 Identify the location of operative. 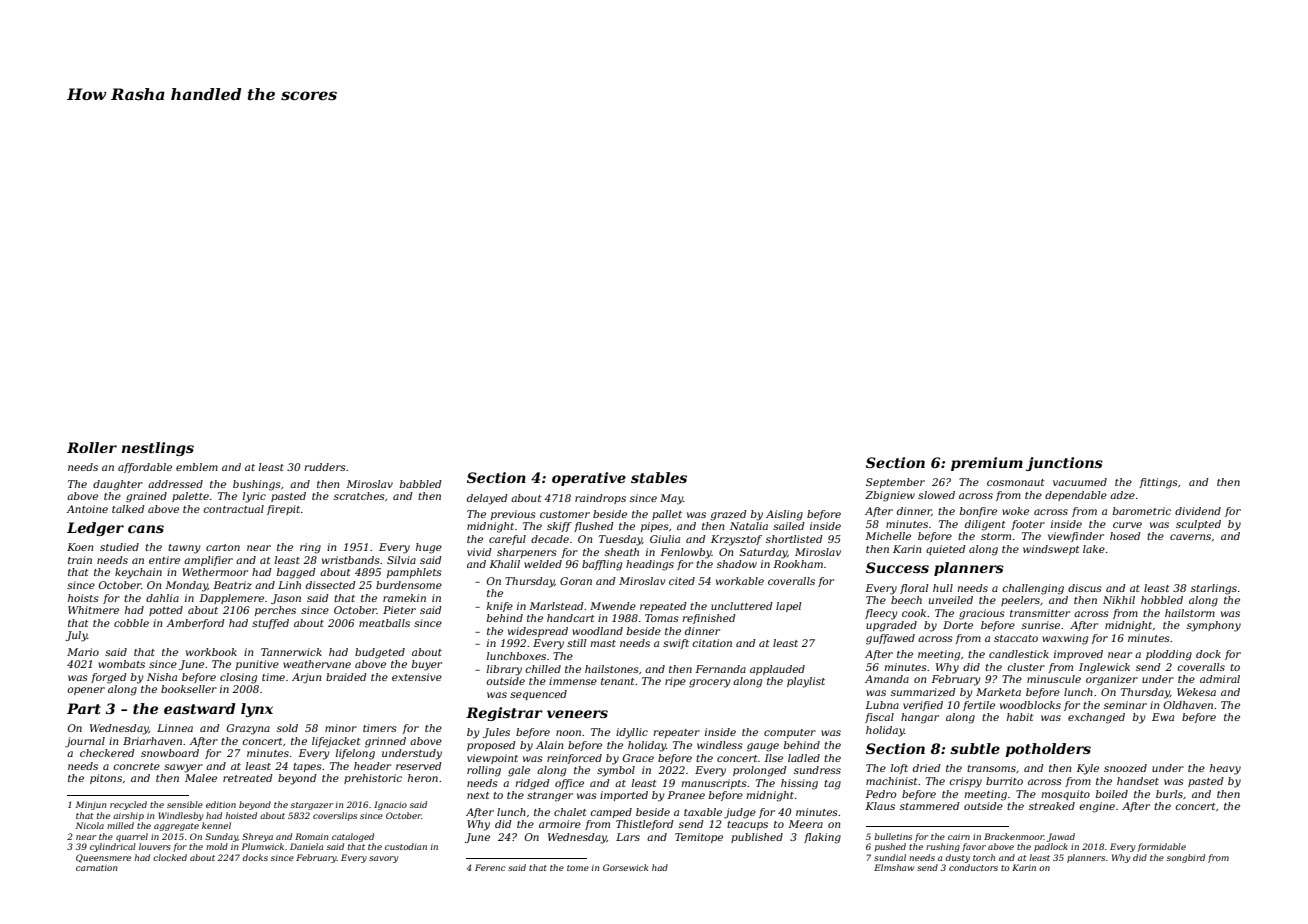
(589, 479).
